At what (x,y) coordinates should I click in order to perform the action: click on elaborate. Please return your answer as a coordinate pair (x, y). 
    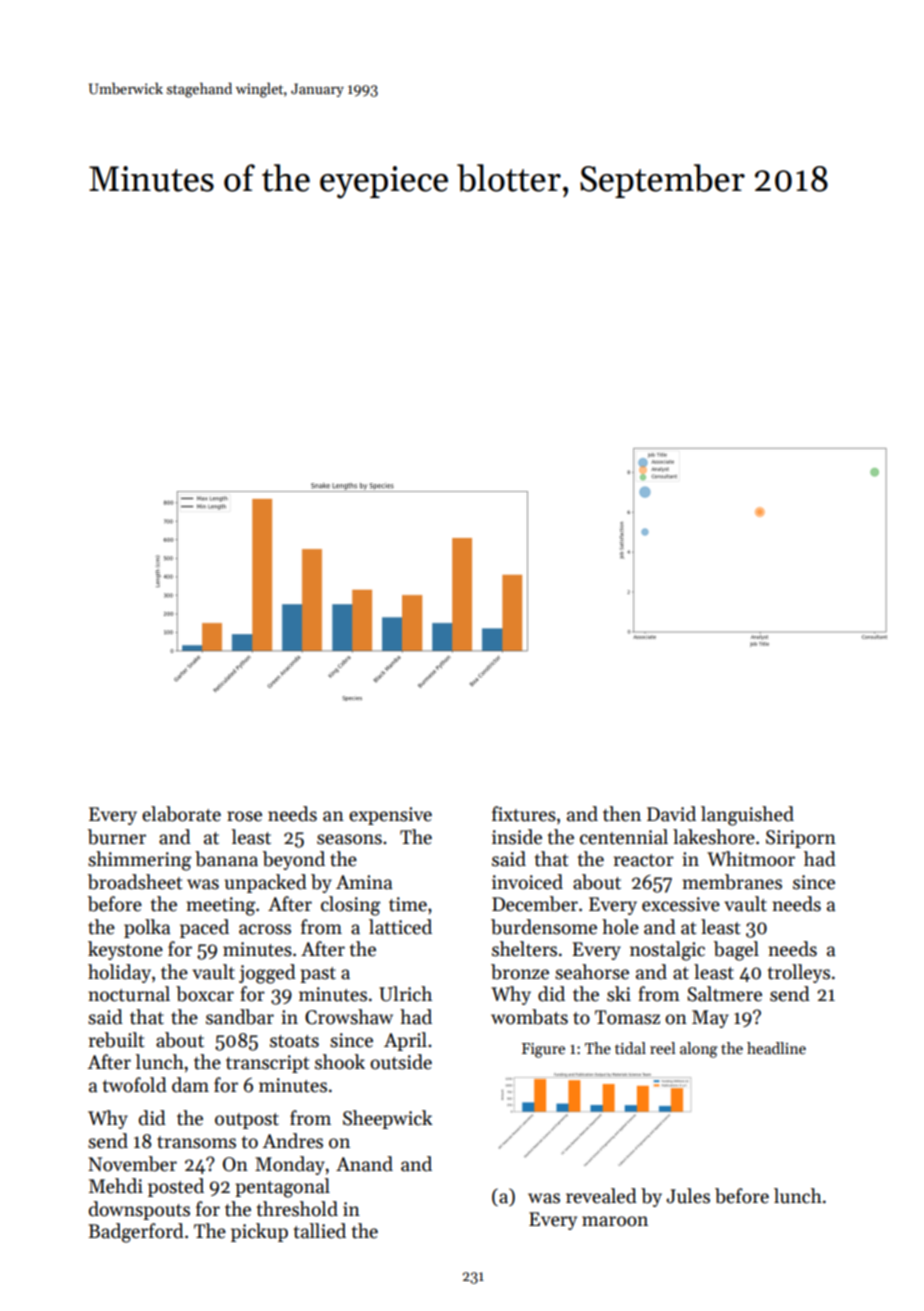
    Looking at the image, I should click on (181, 814).
